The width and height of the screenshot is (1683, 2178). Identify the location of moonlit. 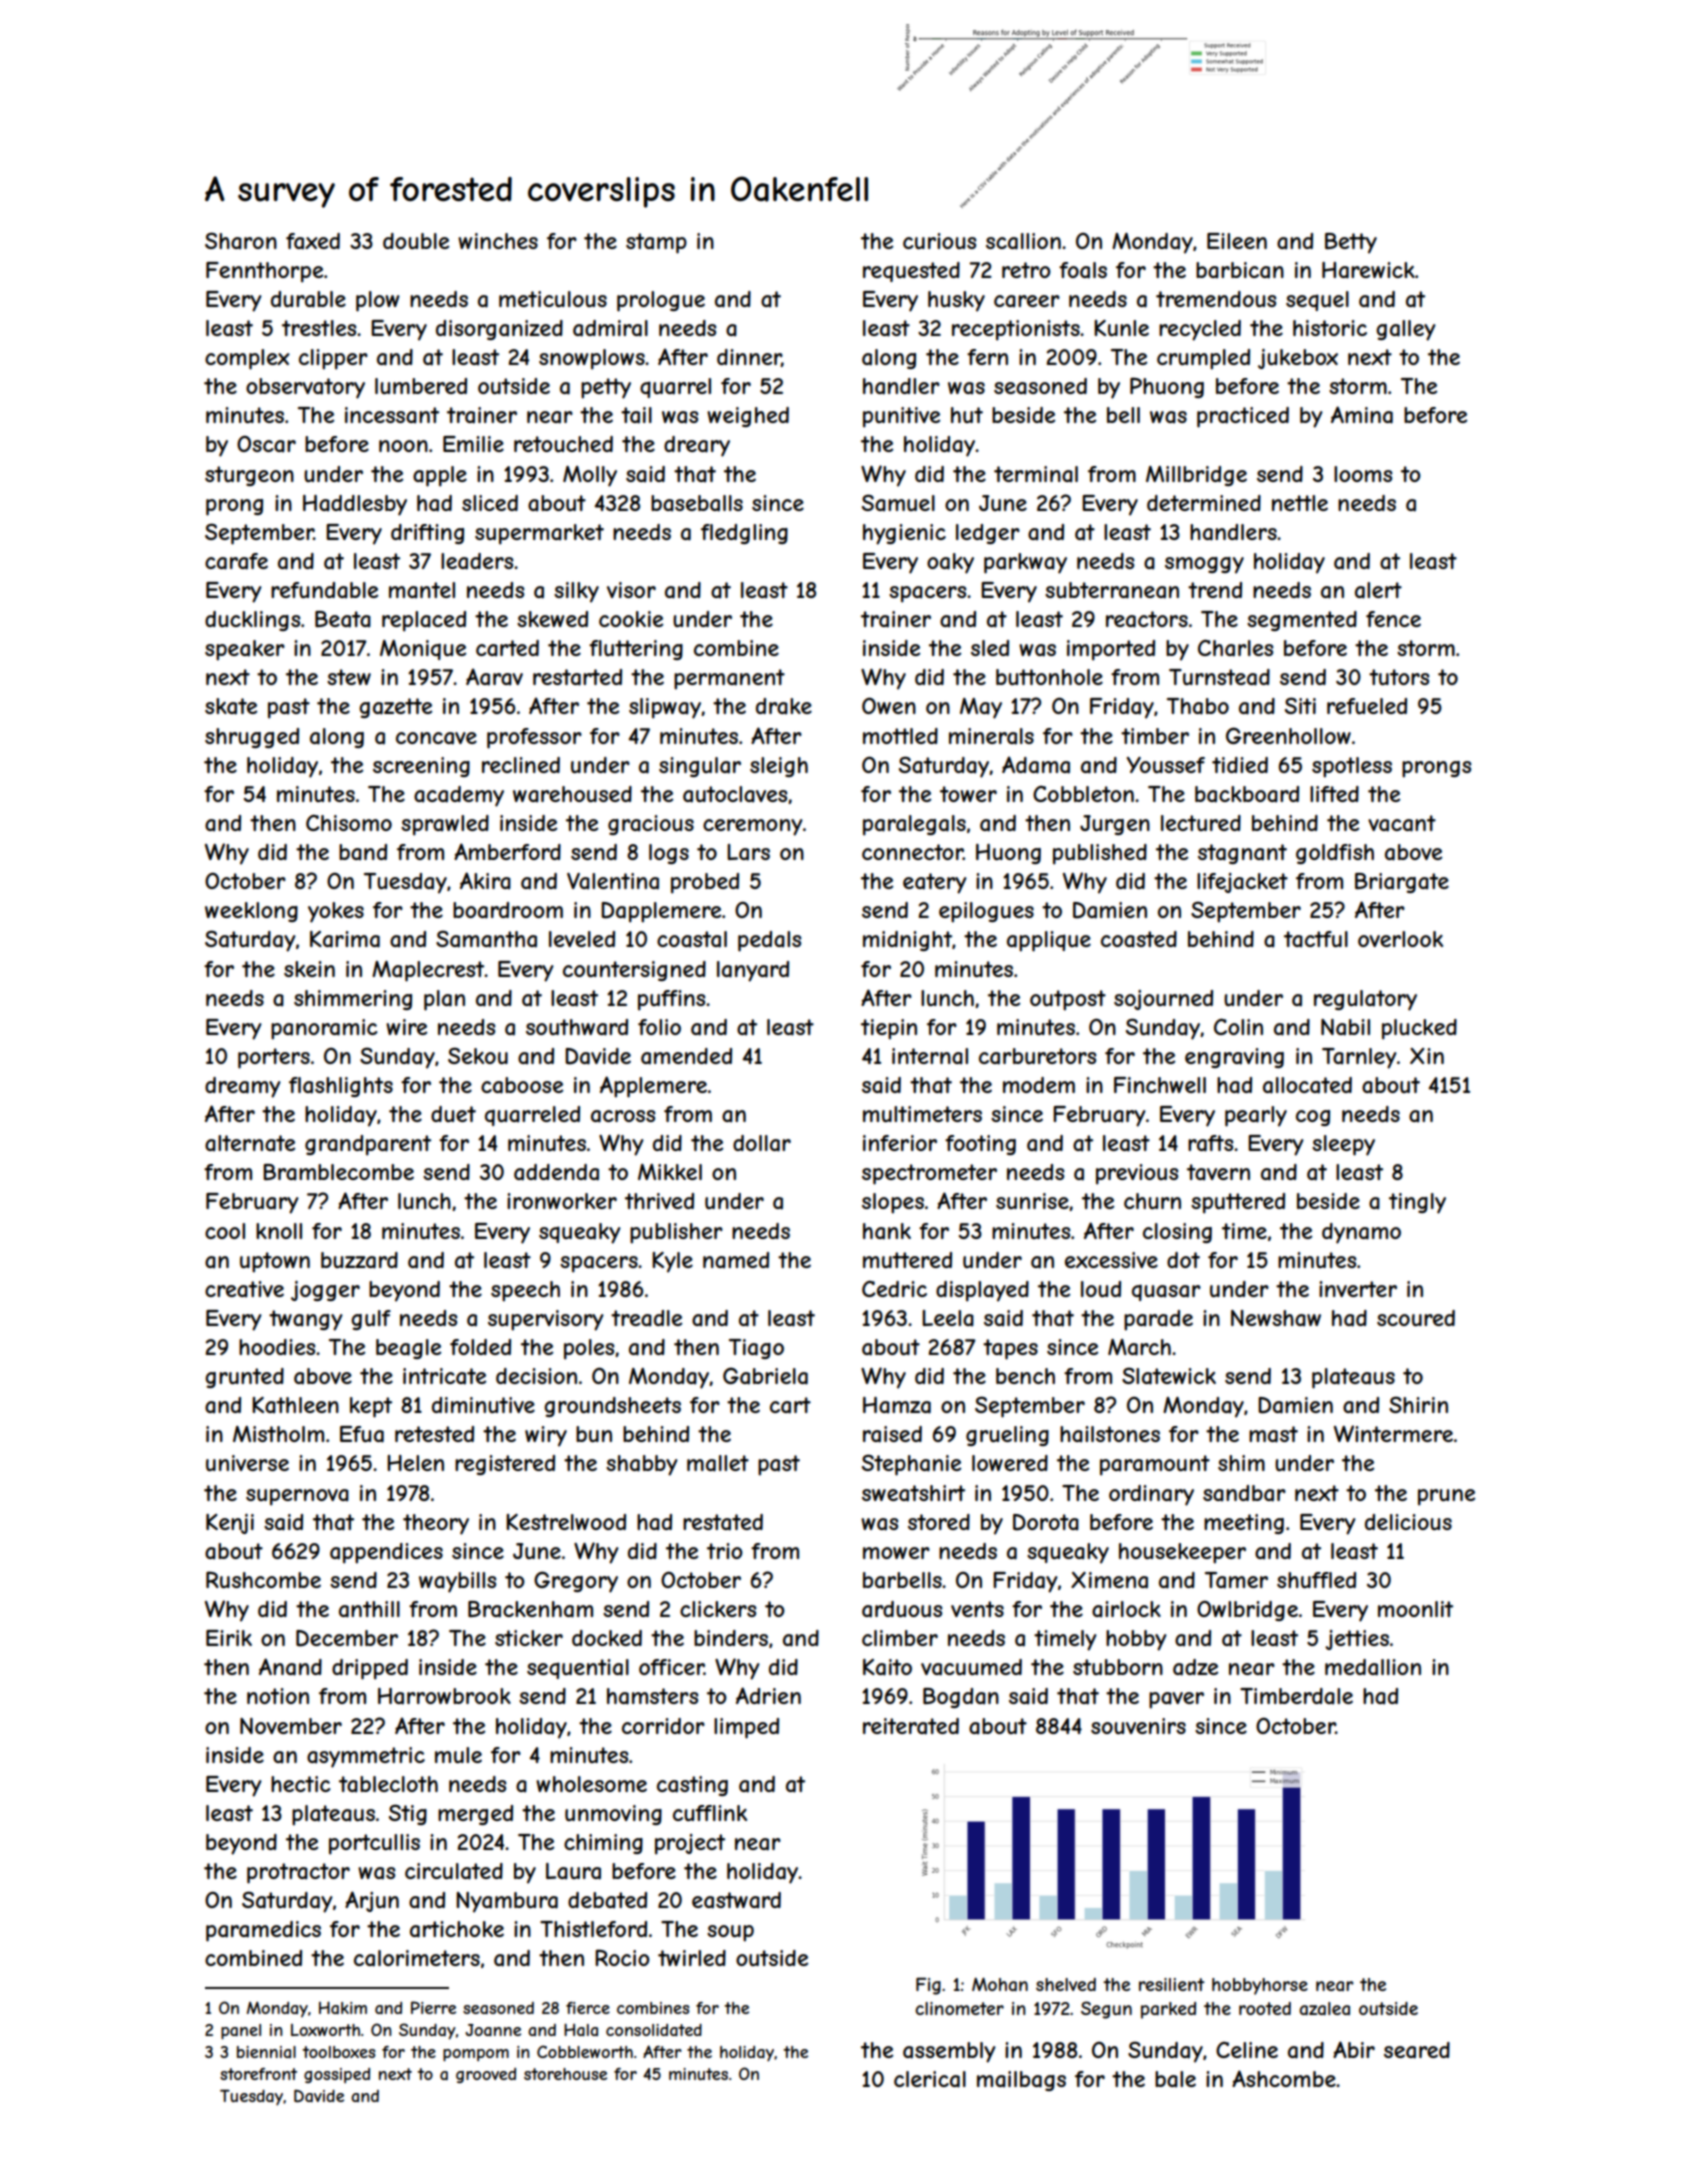
(1415, 1609).
